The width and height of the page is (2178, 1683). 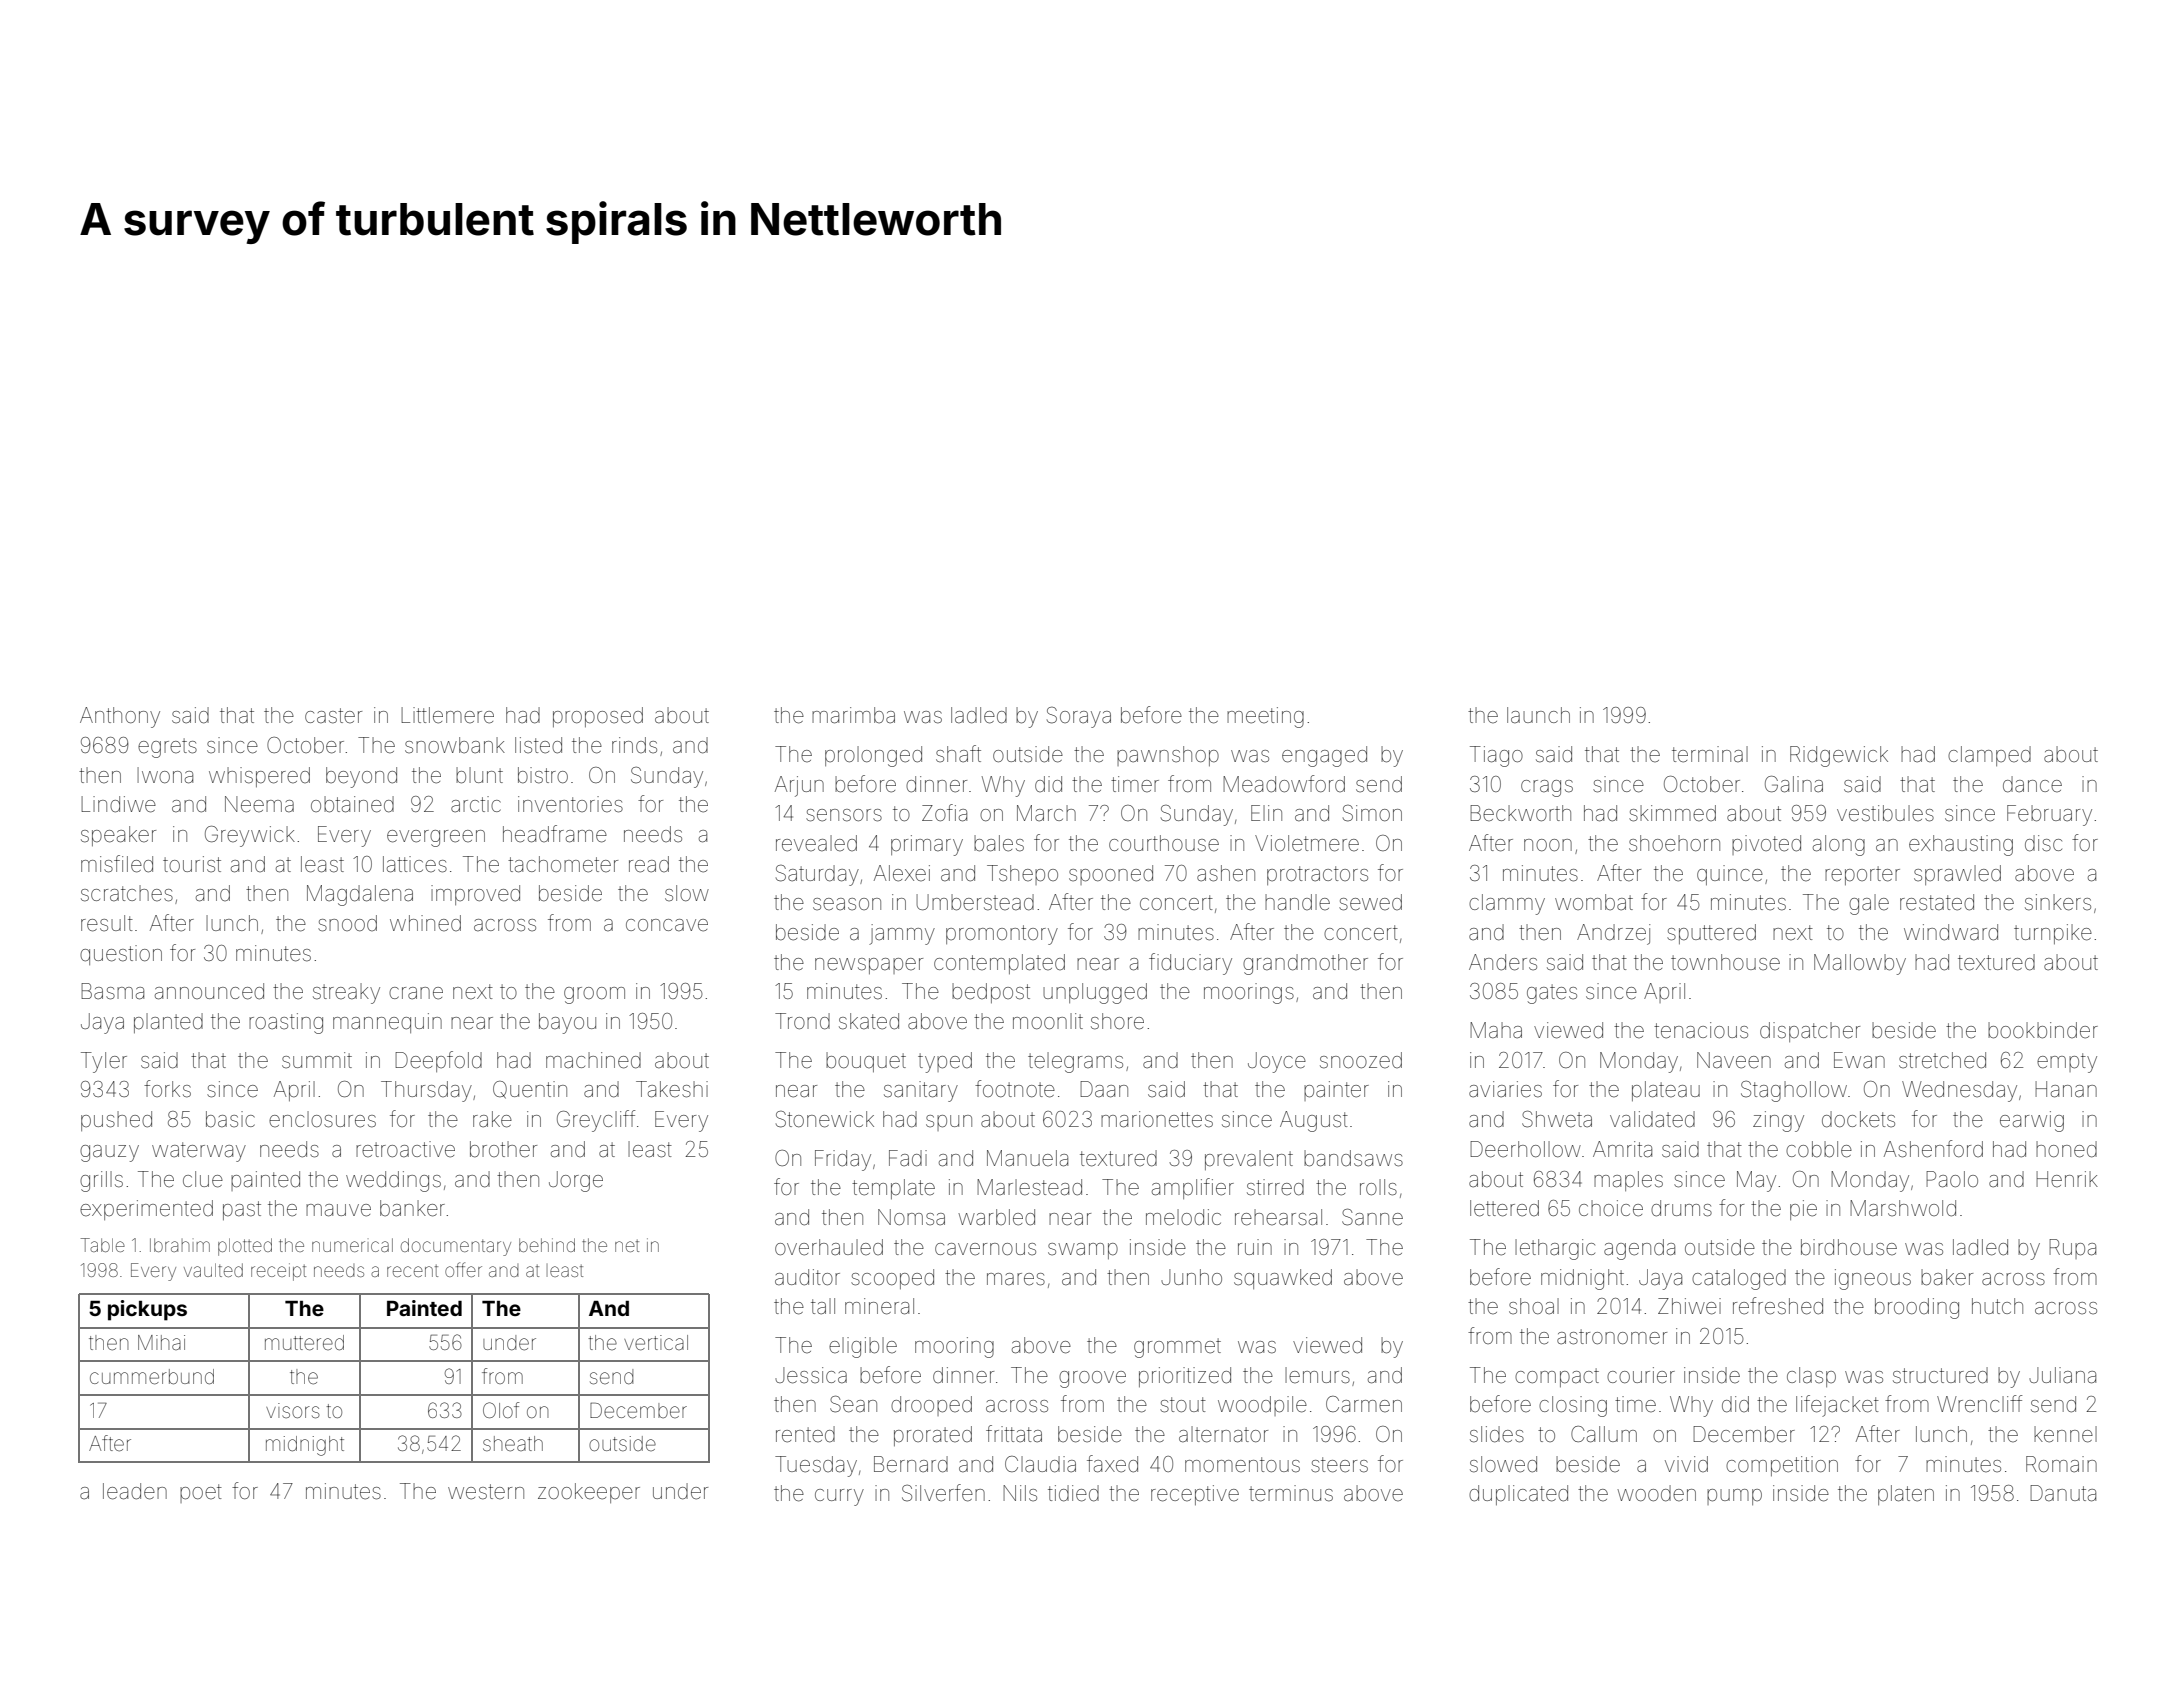 I want to click on western, so click(x=486, y=1492).
